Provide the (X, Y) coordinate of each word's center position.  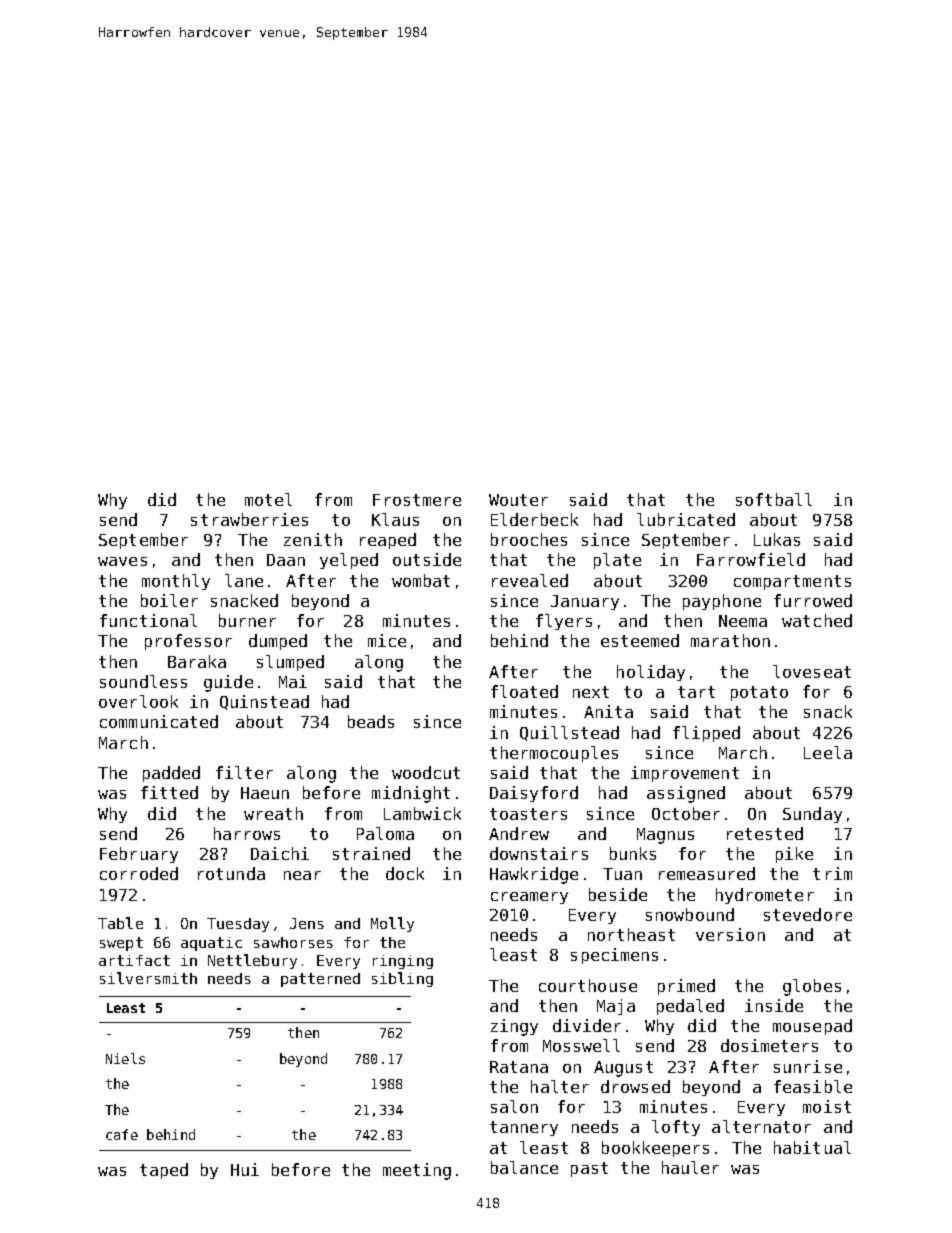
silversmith (148, 978)
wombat (421, 580)
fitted (169, 792)
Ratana (519, 1067)
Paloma (385, 833)
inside (774, 1005)
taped (164, 1171)
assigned (686, 794)
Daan (286, 560)
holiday (651, 673)
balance (524, 1167)
